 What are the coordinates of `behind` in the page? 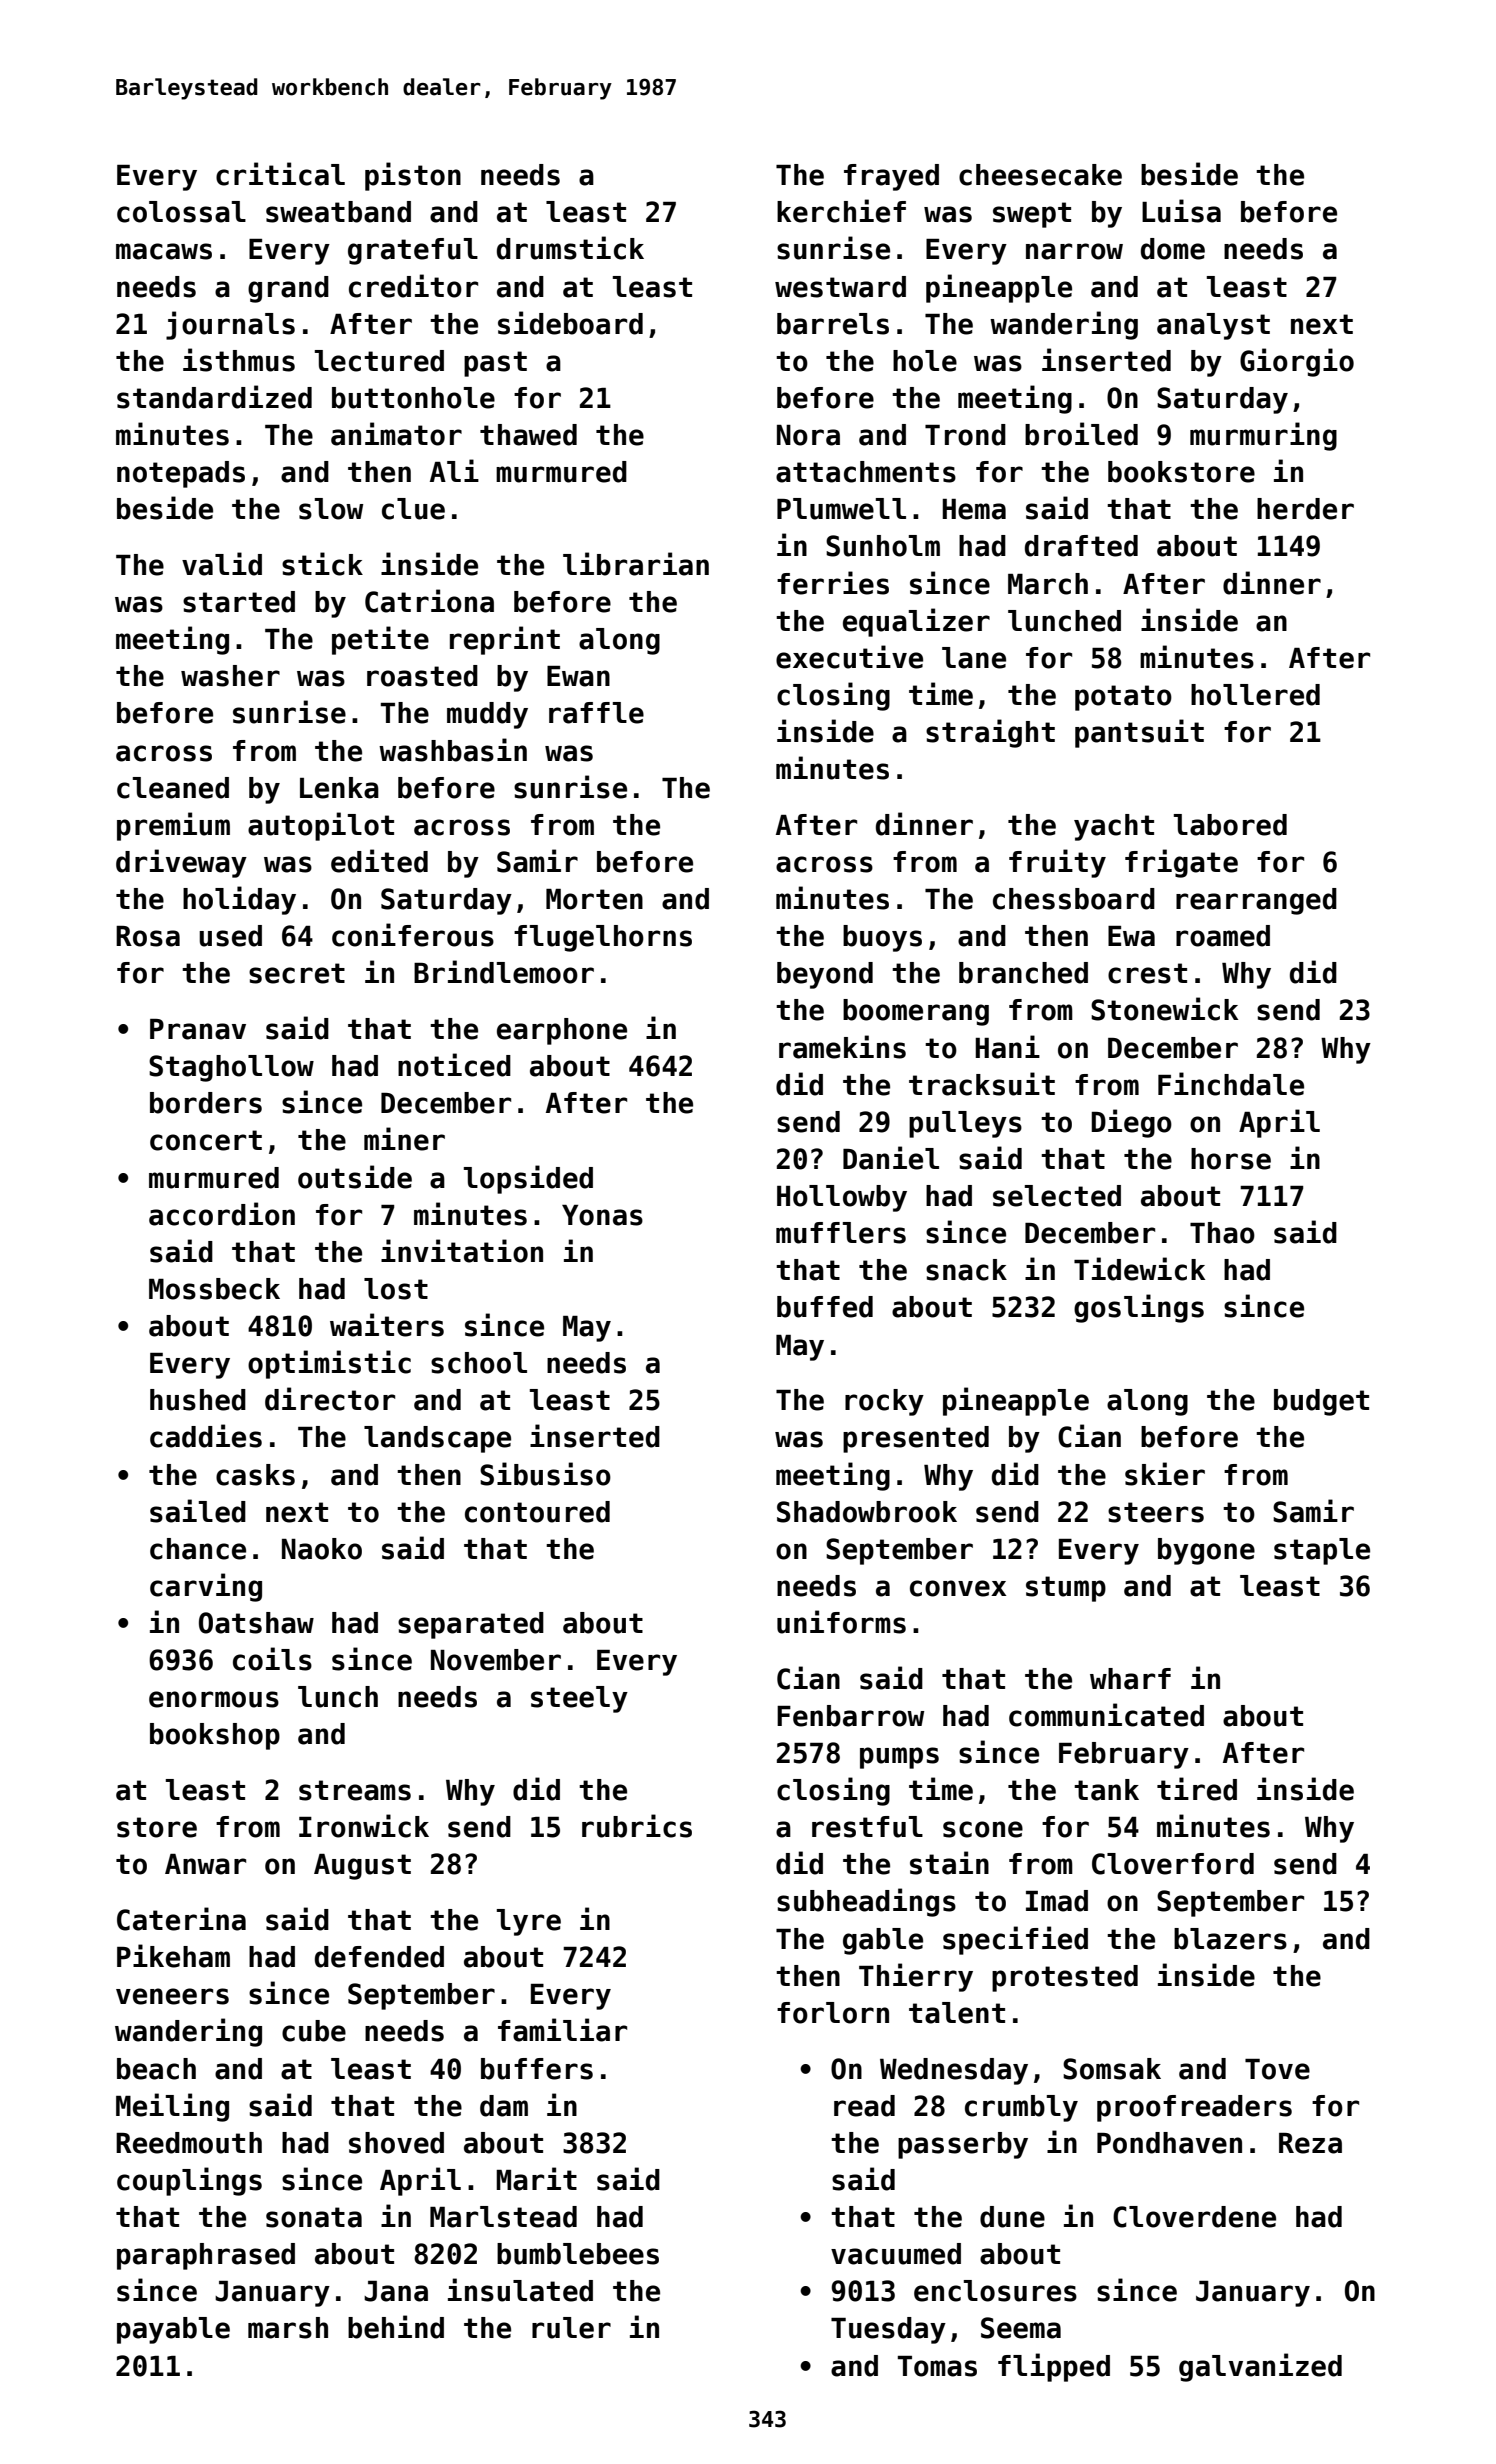 It's located at (396, 2327).
